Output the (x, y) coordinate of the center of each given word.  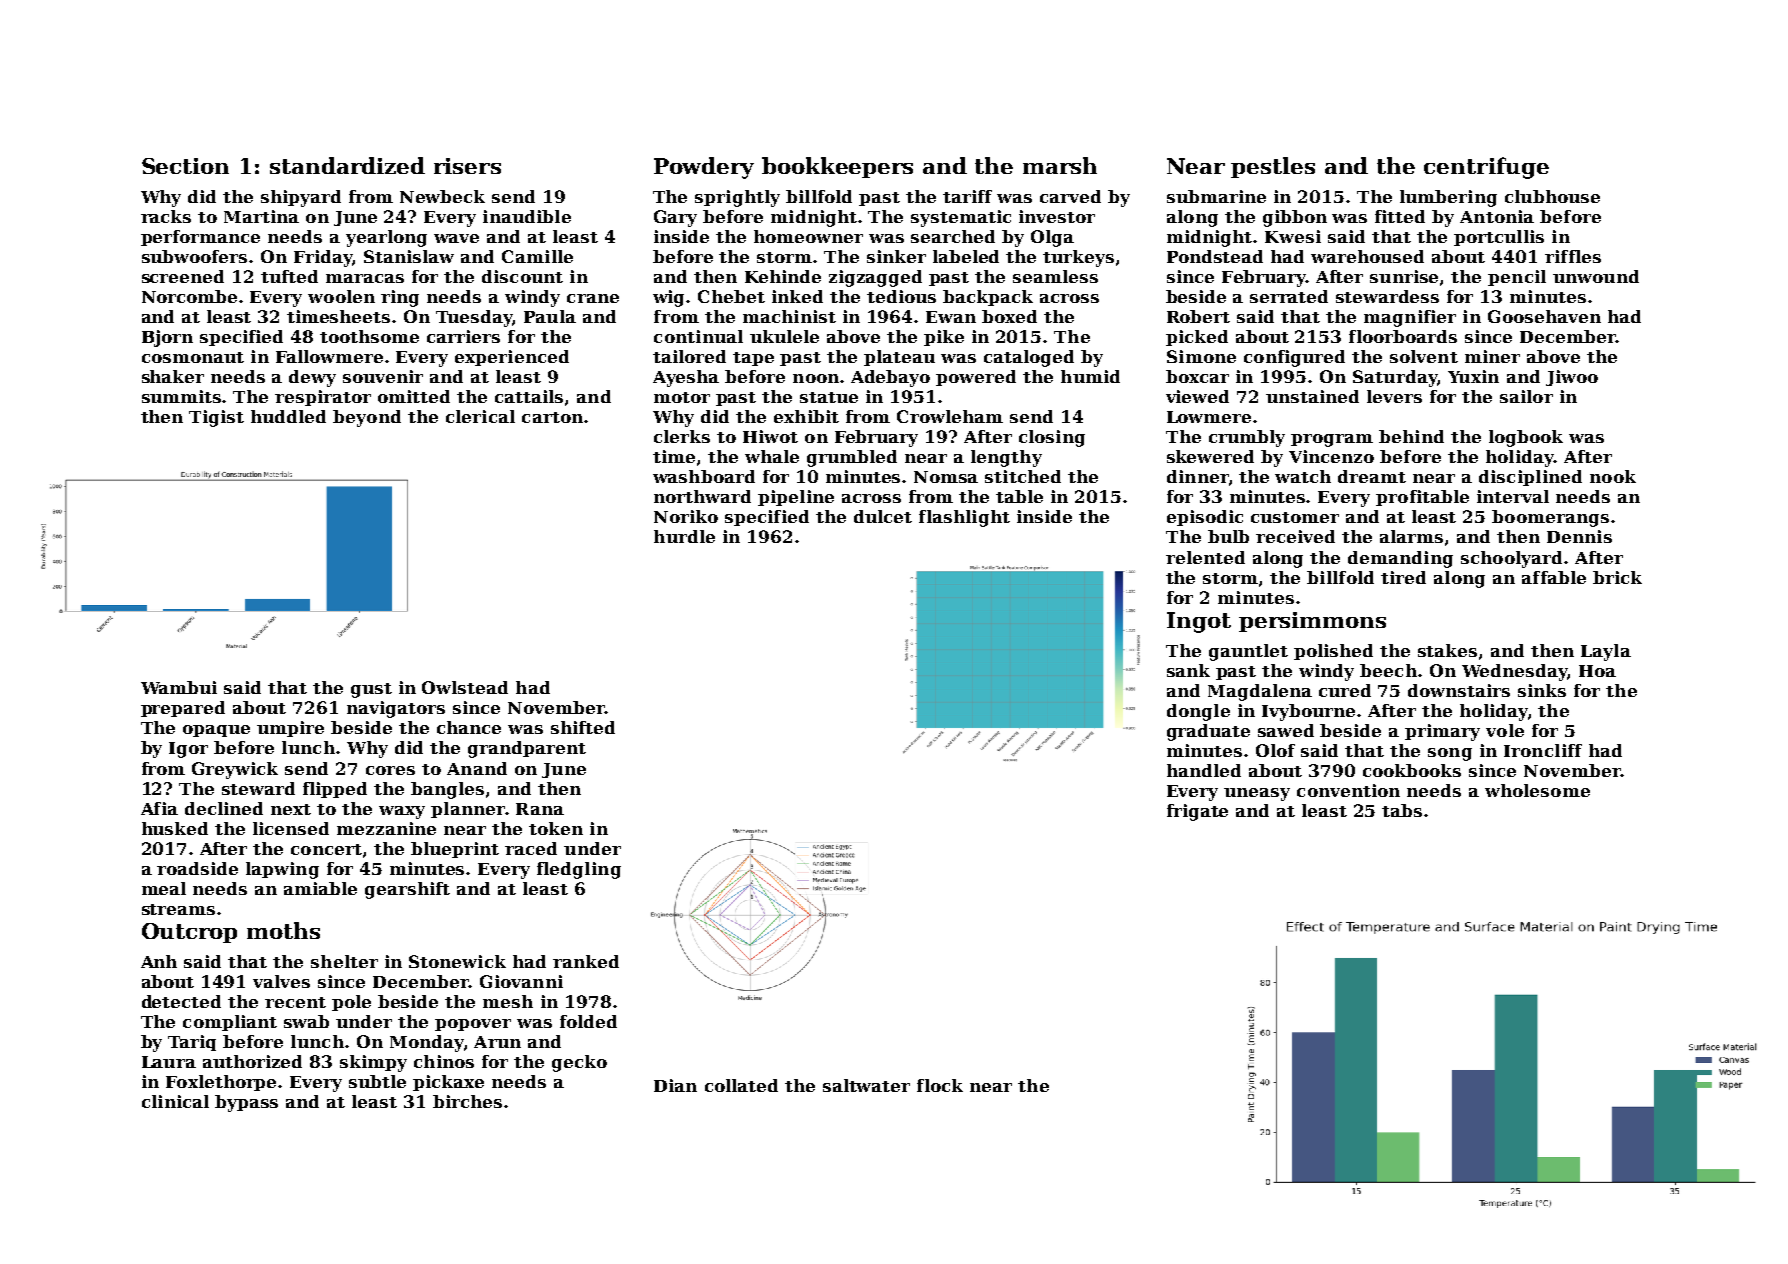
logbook (1526, 438)
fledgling (579, 870)
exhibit (806, 416)
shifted (583, 727)
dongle (1198, 712)
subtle (377, 1081)
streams (178, 909)
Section (185, 166)
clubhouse (1552, 196)
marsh (1060, 165)
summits (182, 396)
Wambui (179, 687)
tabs (1402, 810)
